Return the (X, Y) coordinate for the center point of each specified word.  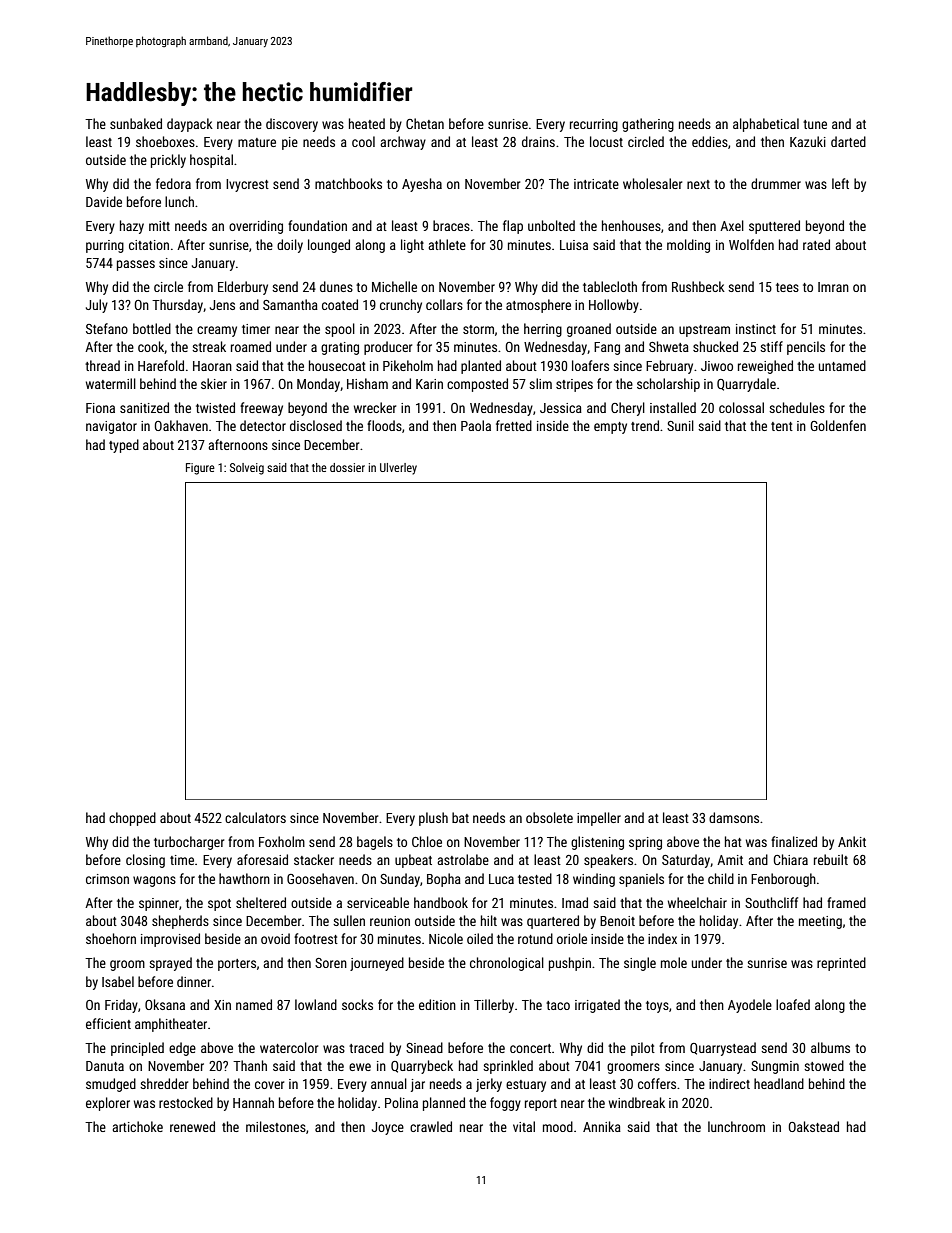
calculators (255, 817)
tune (815, 124)
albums (830, 1047)
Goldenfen (838, 425)
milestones (276, 1126)
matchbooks (348, 183)
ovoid (275, 938)
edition (437, 1004)
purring (105, 246)
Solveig (247, 469)
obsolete (549, 817)
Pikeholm (408, 365)
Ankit (852, 841)
